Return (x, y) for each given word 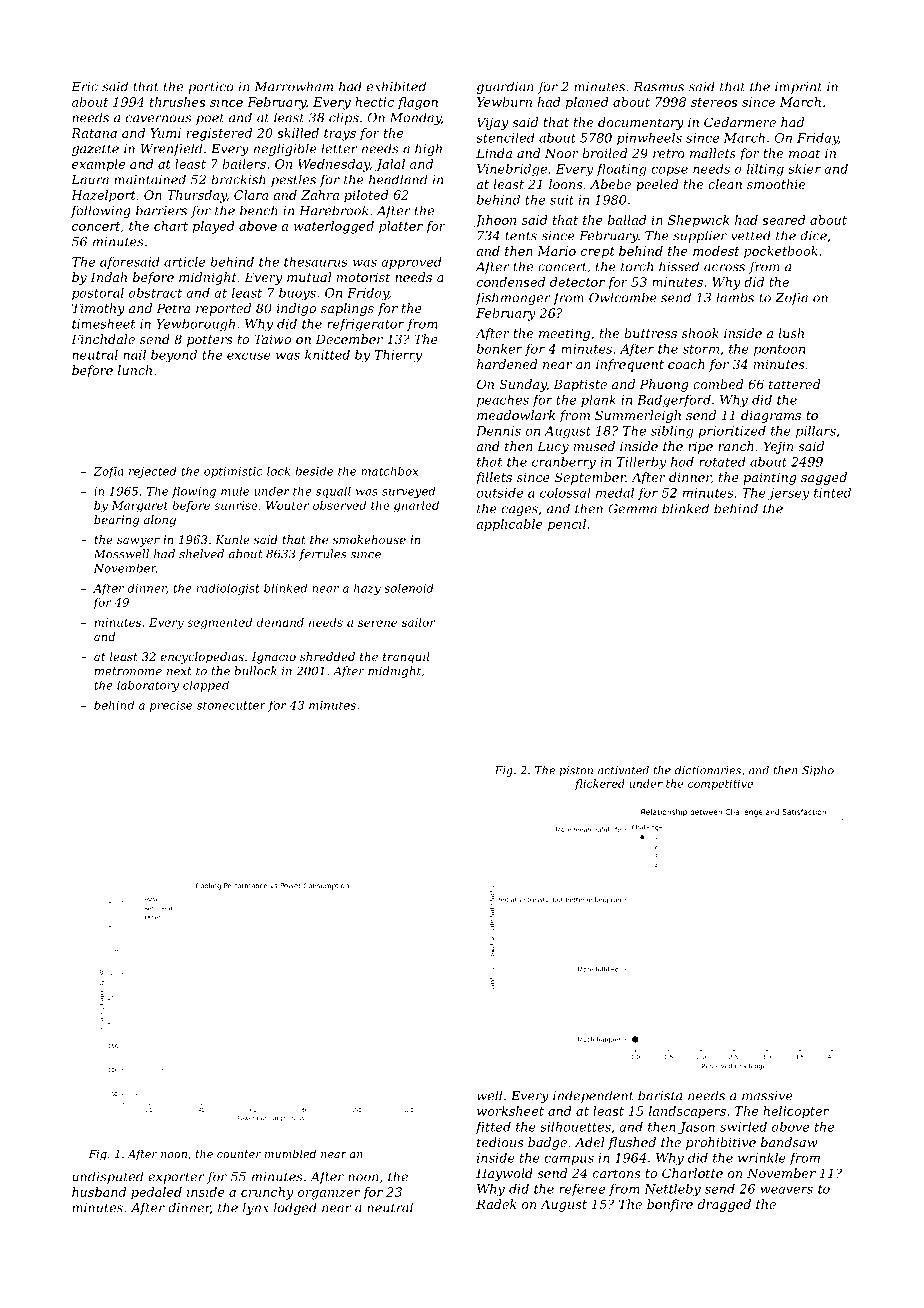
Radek (496, 1204)
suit (562, 200)
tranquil (406, 658)
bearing (116, 521)
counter (239, 1154)
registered (219, 134)
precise (171, 706)
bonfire (670, 1205)
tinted (832, 493)
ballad (627, 220)
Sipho (818, 771)
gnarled (416, 507)
